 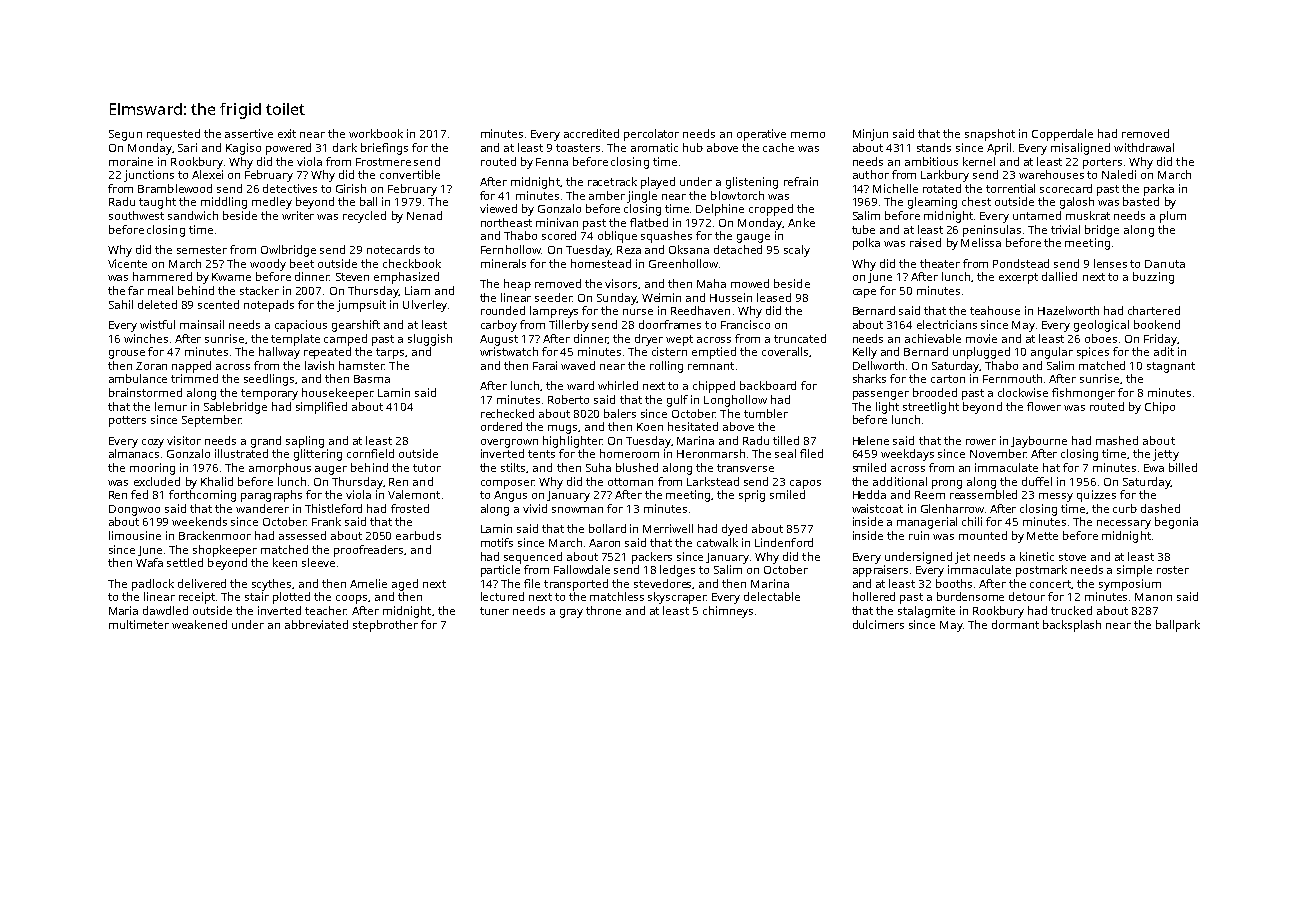 I want to click on jumpsuit, so click(x=361, y=306).
